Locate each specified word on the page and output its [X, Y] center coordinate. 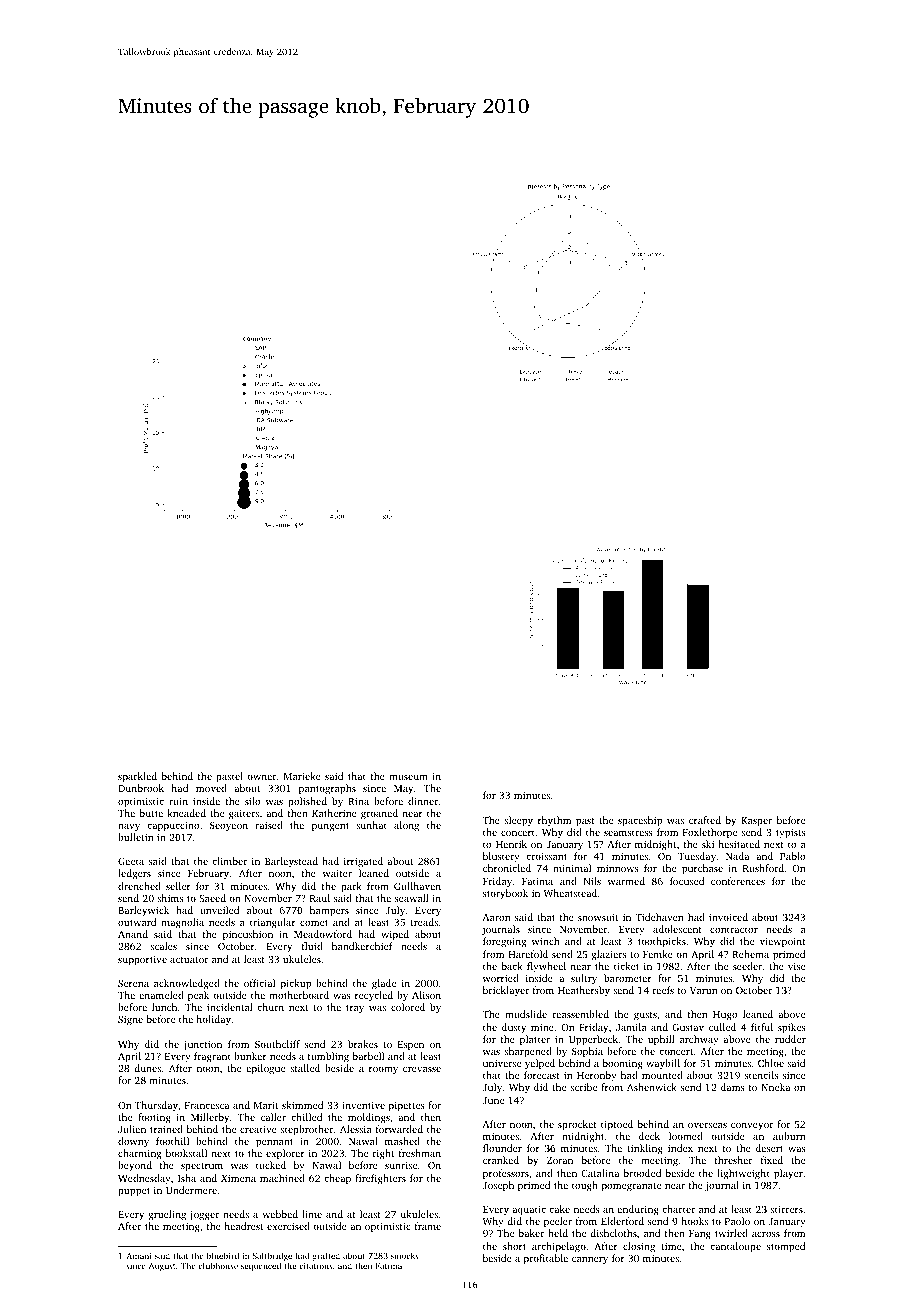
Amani [138, 1256]
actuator [189, 960]
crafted [705, 820]
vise [796, 966]
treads [424, 922]
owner [262, 777]
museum [408, 777]
